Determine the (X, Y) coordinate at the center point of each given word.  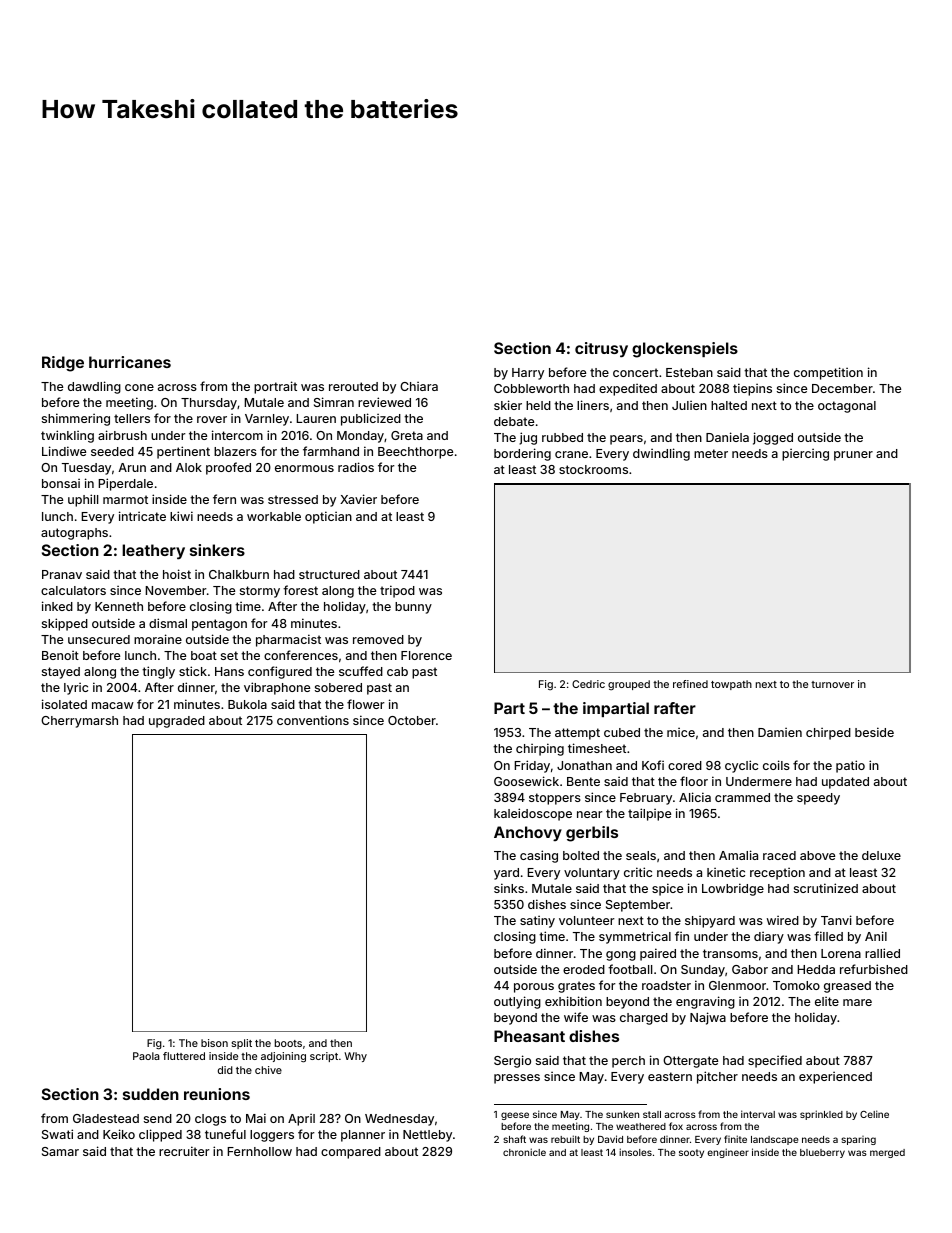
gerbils (592, 834)
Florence (426, 655)
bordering (522, 454)
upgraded (177, 722)
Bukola (247, 704)
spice (667, 889)
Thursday (209, 404)
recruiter (184, 1151)
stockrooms (593, 469)
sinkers (217, 550)
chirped (828, 734)
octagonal (847, 407)
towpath (731, 685)
